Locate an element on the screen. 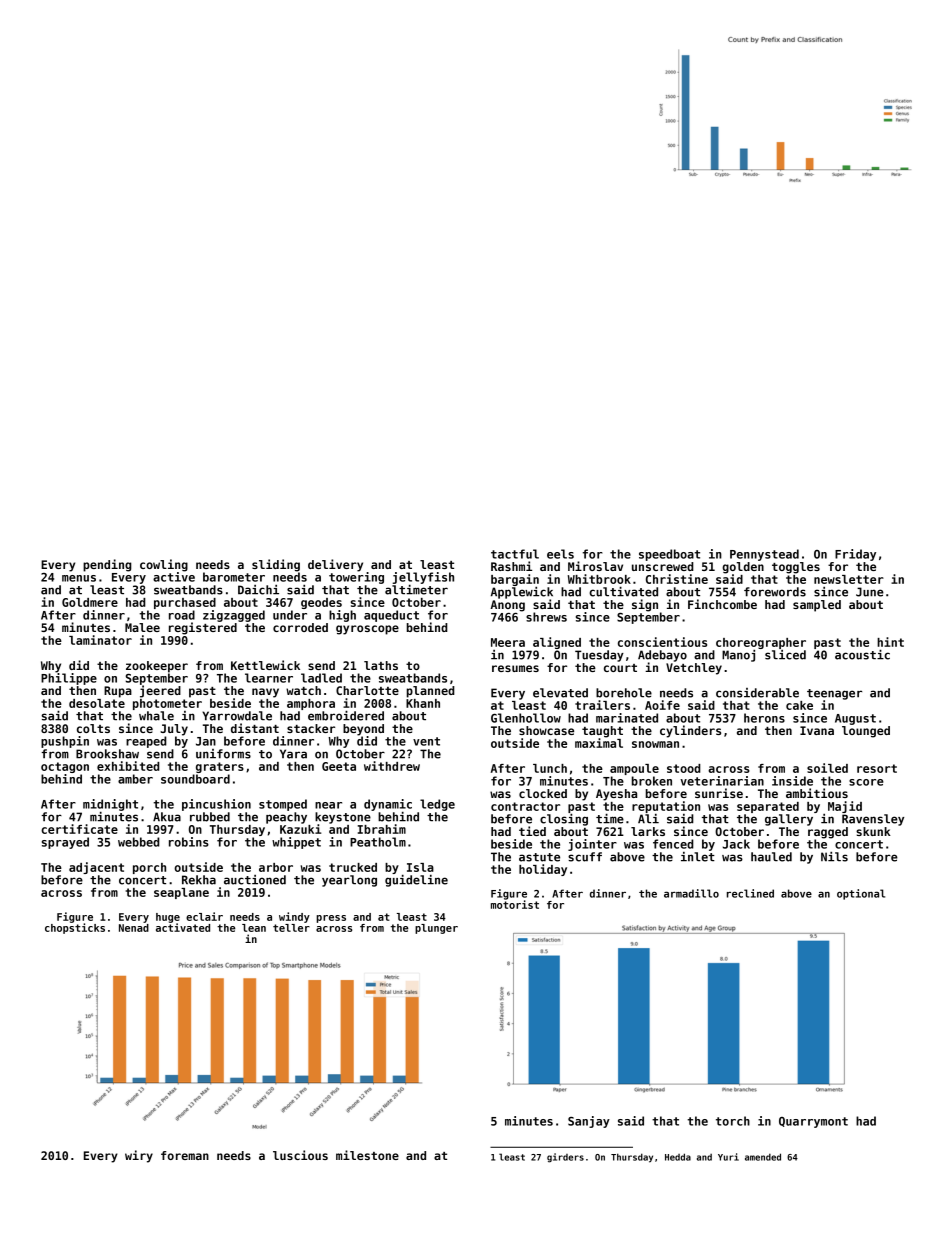 Image resolution: width=952 pixels, height=1233 pixels. Goldmere is located at coordinates (90, 602).
